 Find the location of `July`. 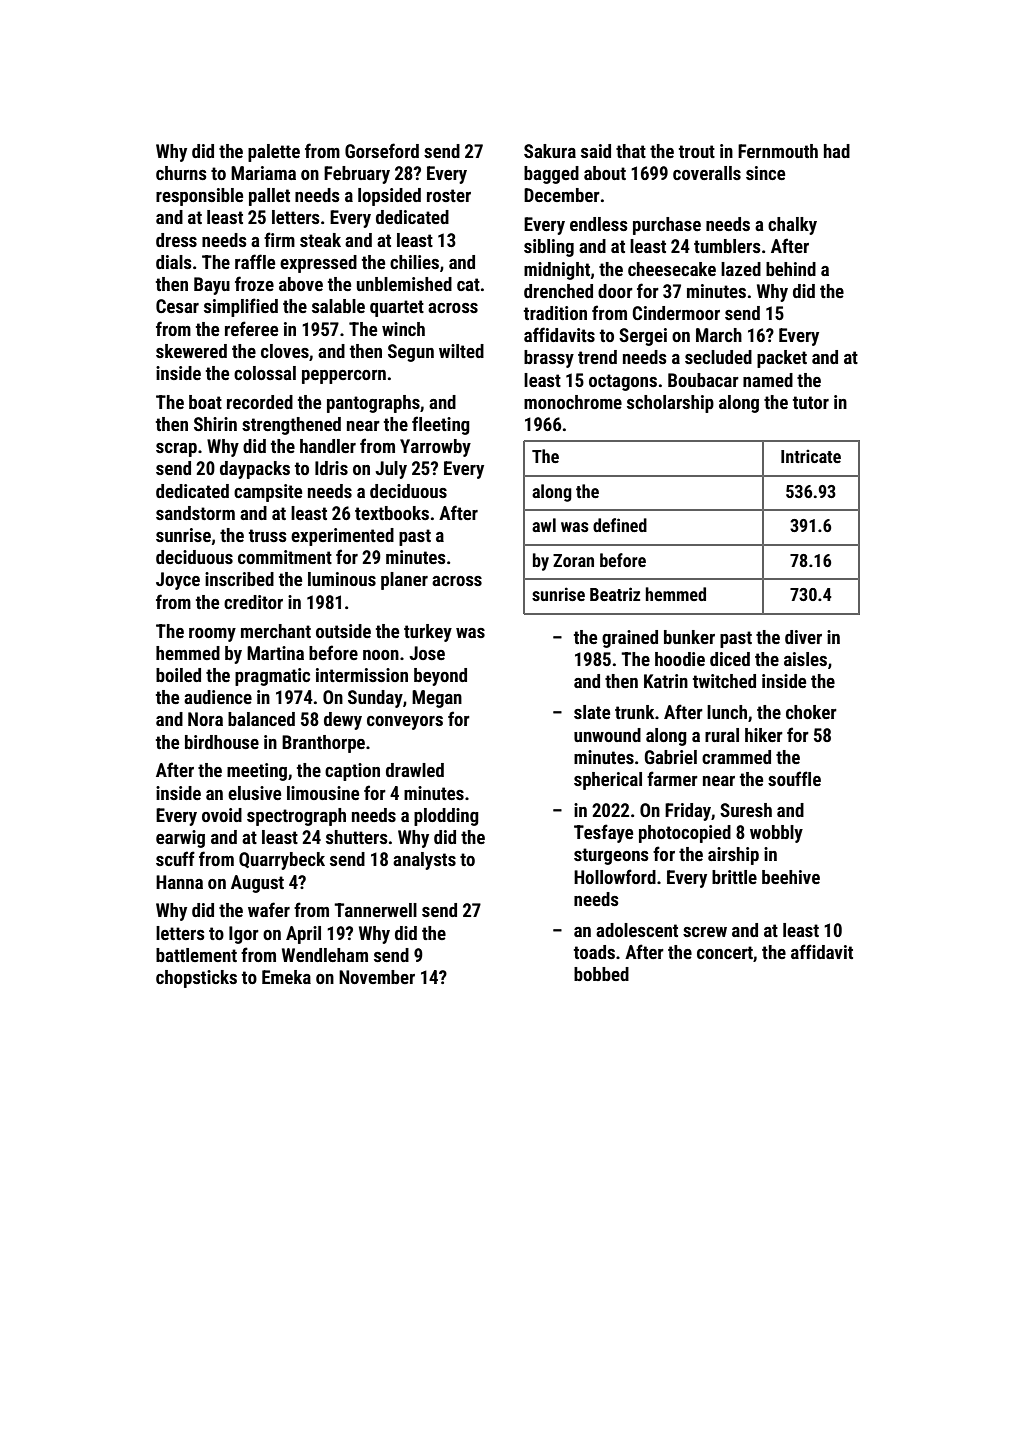

July is located at coordinates (391, 470).
